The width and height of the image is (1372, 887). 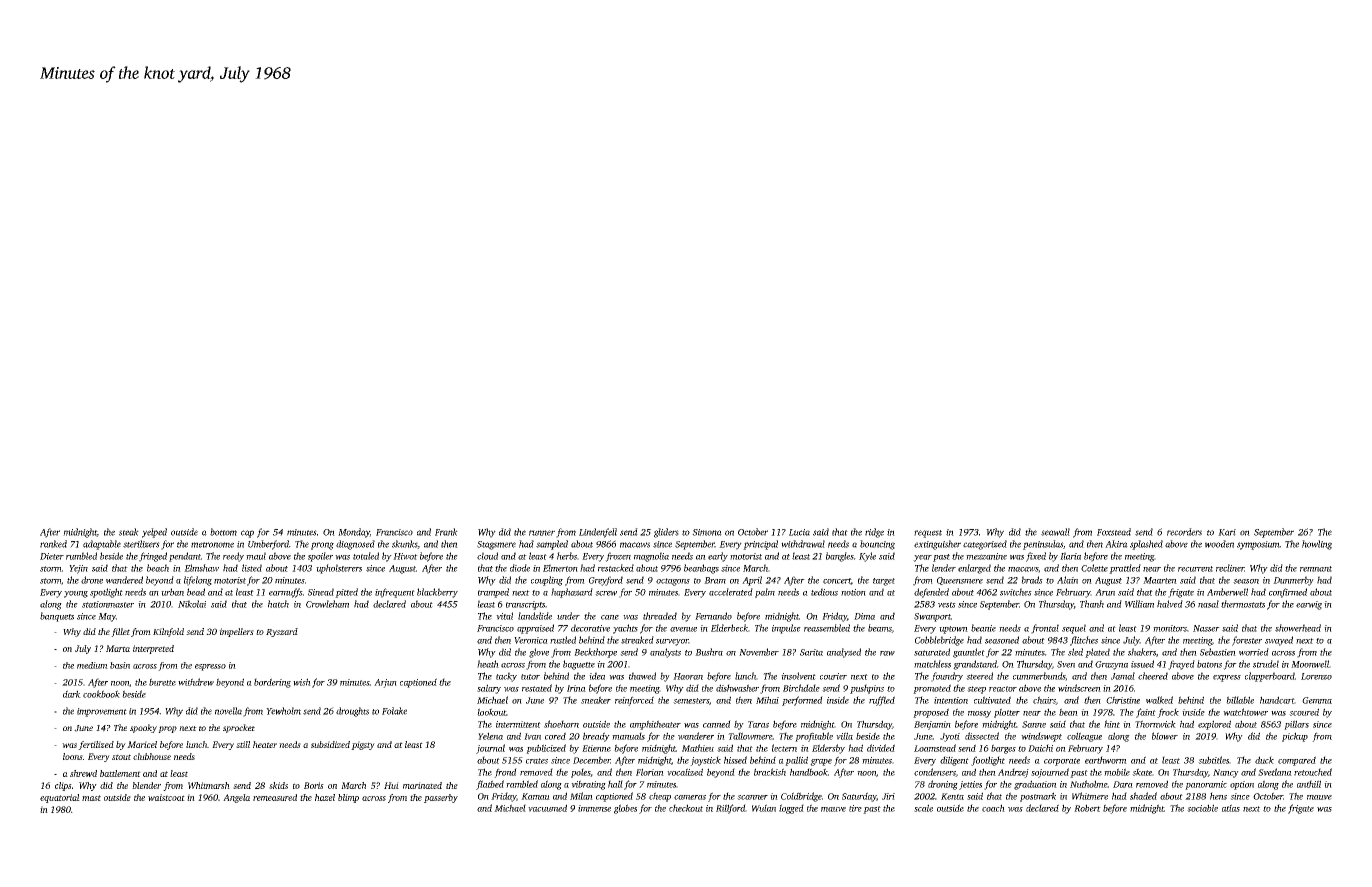 What do you see at coordinates (520, 568) in the image?
I see `diode` at bounding box center [520, 568].
